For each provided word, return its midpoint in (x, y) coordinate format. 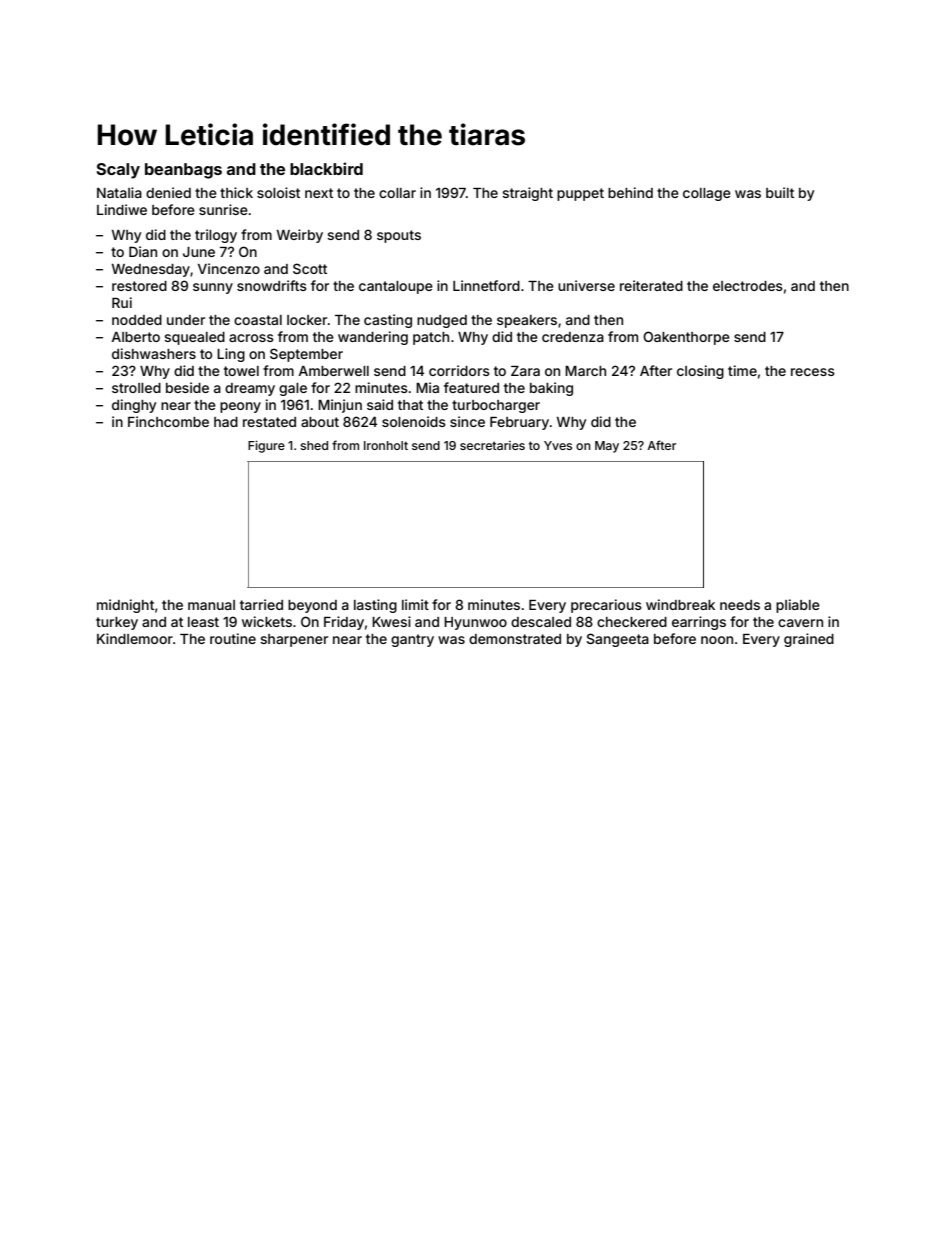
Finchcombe (168, 421)
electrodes (748, 286)
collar (397, 193)
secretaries (492, 445)
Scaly (118, 171)
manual (211, 605)
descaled (541, 622)
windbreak (680, 604)
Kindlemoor (135, 638)
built (780, 192)
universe (586, 285)
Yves (558, 445)
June (199, 252)
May (607, 447)
